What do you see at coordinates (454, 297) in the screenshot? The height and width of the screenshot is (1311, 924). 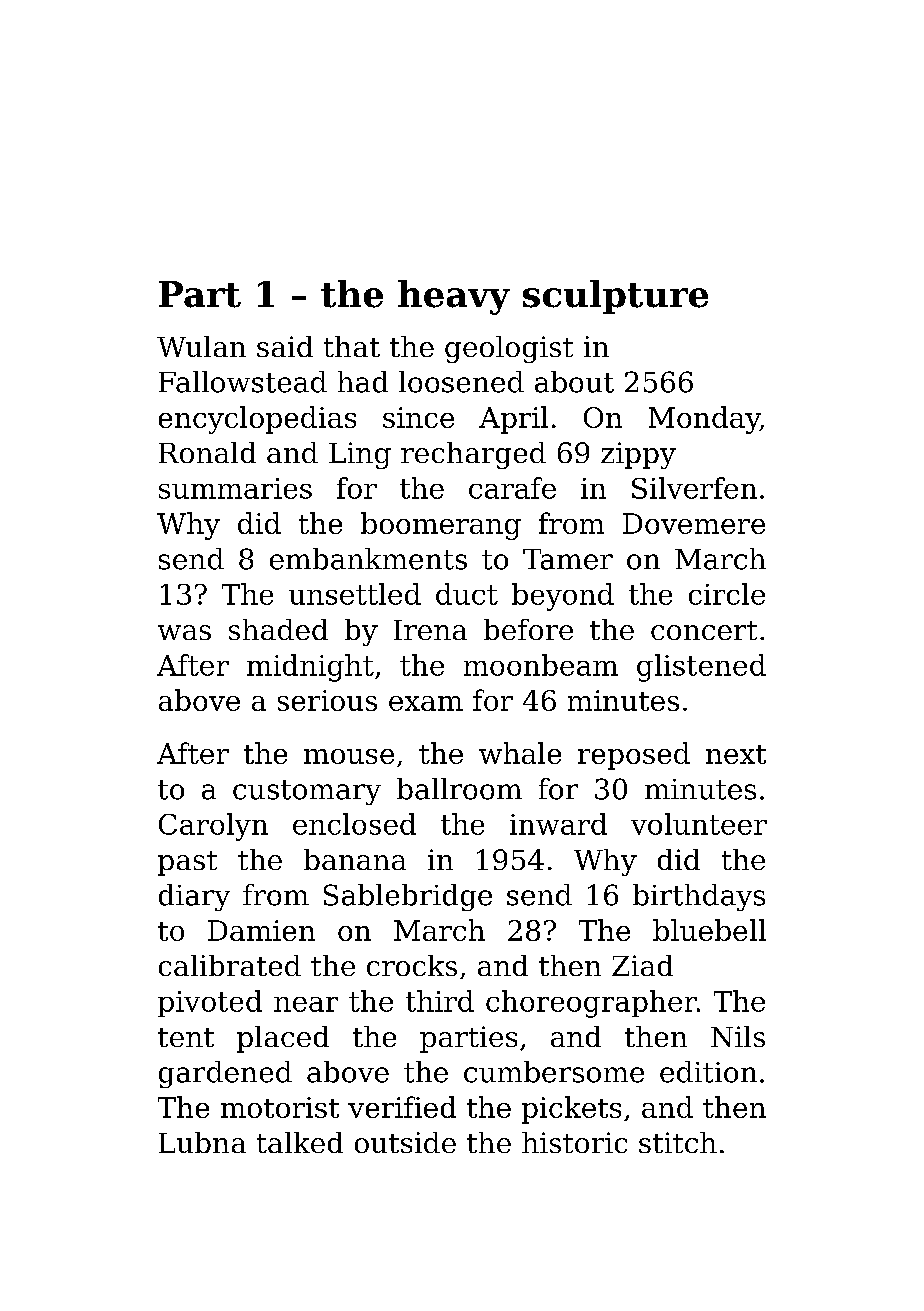 I see `heavy` at bounding box center [454, 297].
